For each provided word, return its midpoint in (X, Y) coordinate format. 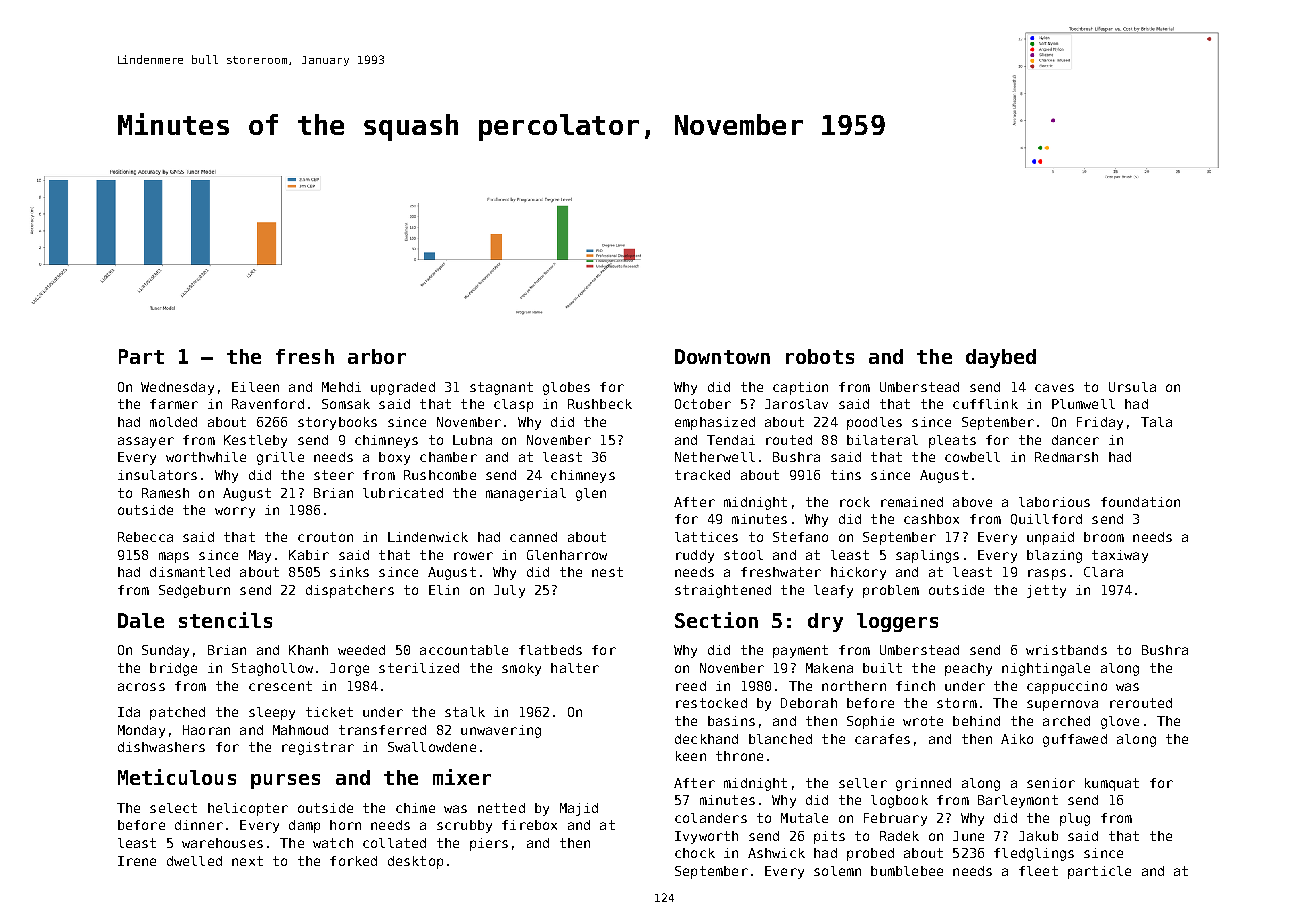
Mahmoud (300, 730)
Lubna (472, 440)
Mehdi (341, 387)
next (247, 861)
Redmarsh (1066, 457)
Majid (579, 809)
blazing (1054, 556)
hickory (858, 573)
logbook (899, 801)
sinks (349, 572)
